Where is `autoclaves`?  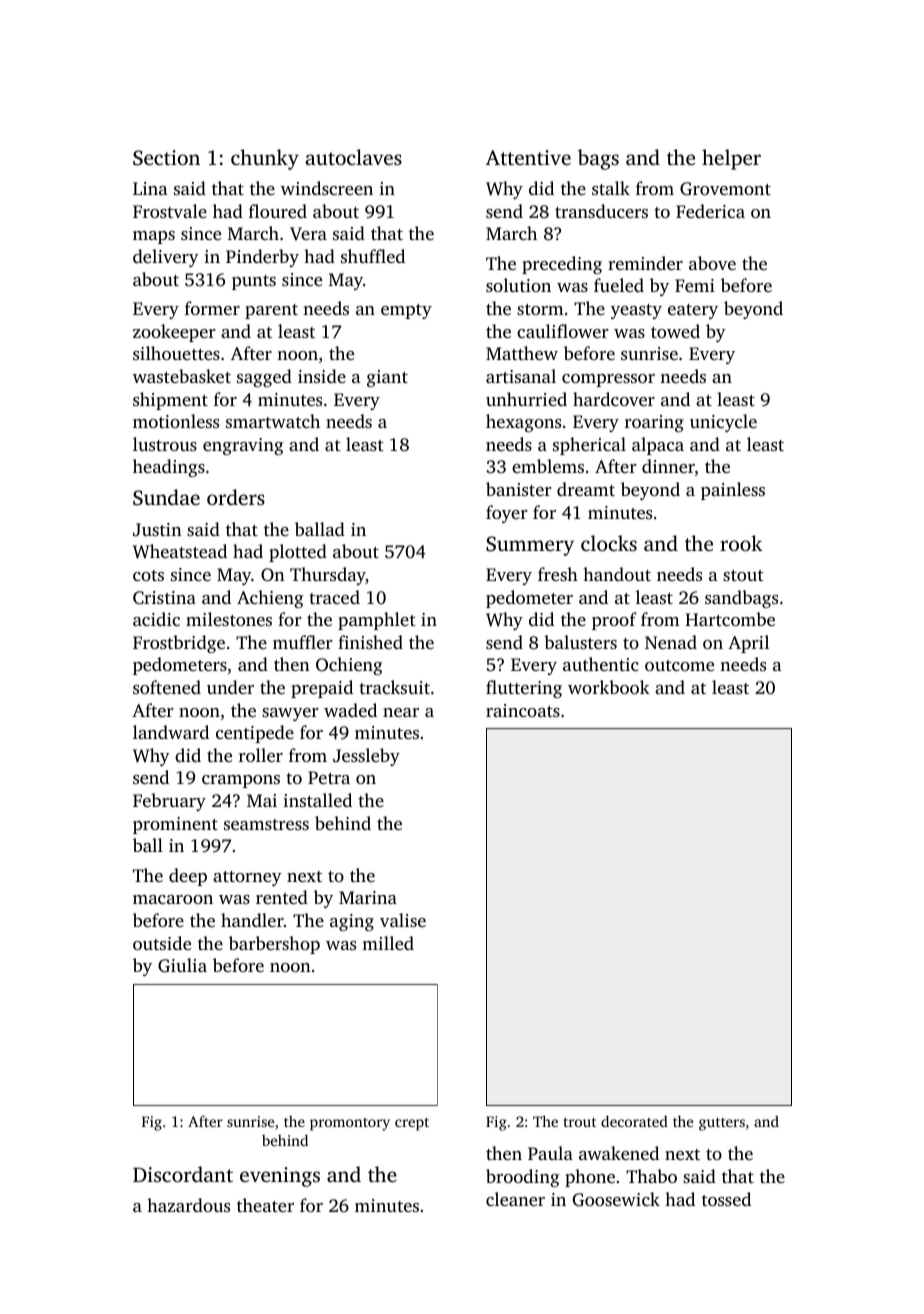
autoclaves is located at coordinates (354, 157).
